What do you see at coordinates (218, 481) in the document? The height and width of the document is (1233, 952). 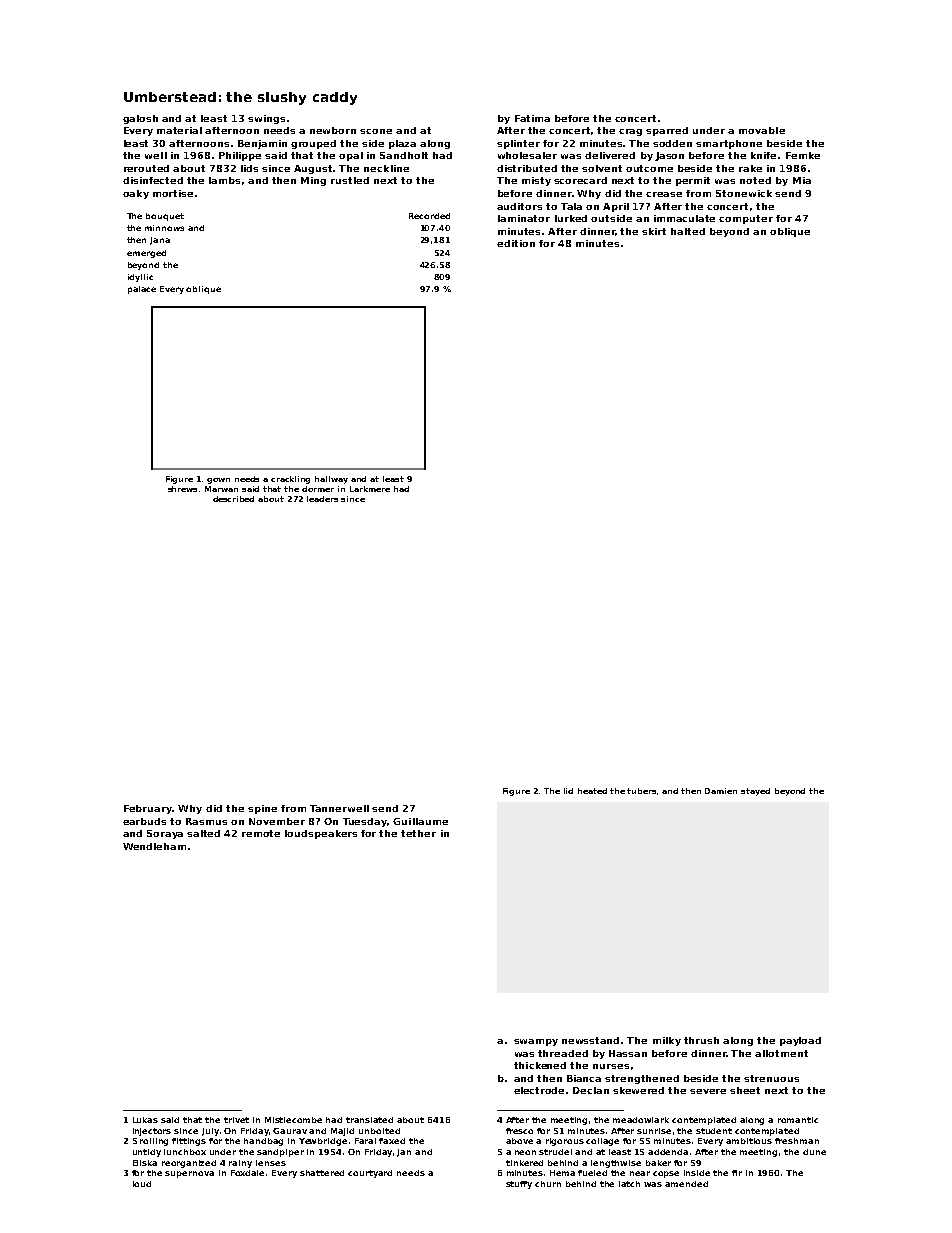 I see `gown` at bounding box center [218, 481].
